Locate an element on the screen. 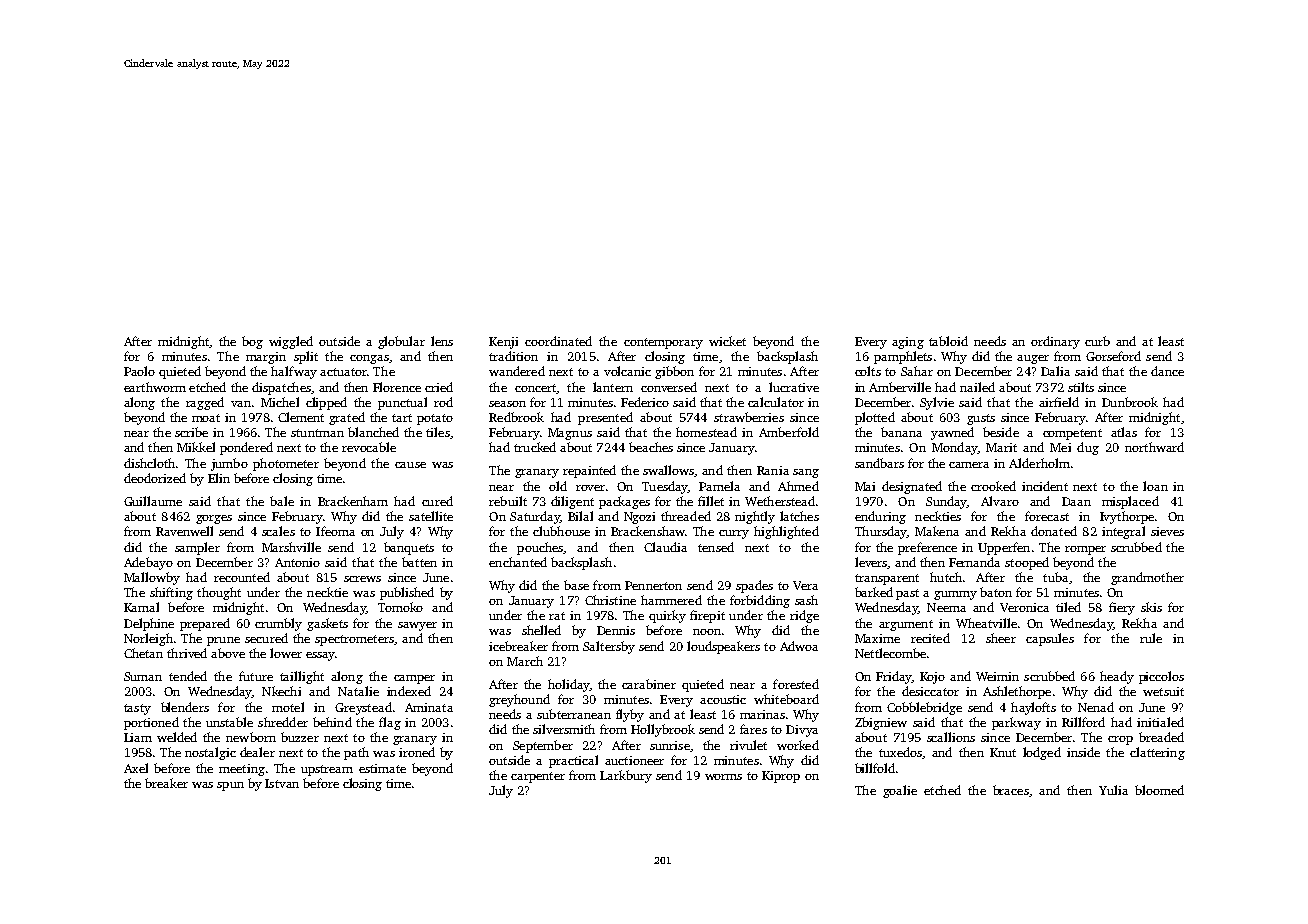 The height and width of the screenshot is (924, 1308). Florence is located at coordinates (397, 387).
